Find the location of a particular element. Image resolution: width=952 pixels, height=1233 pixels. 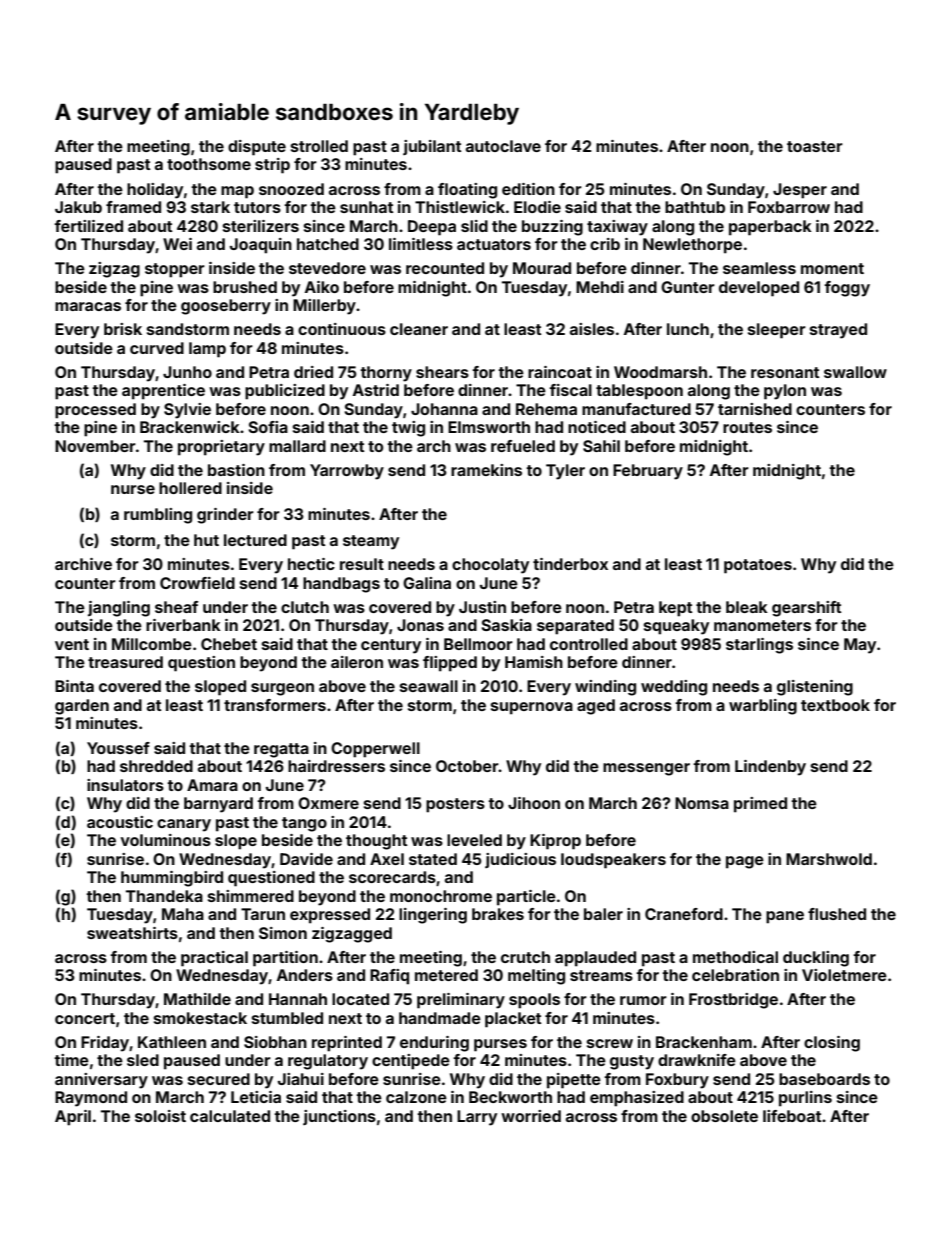

soloist is located at coordinates (160, 1116).
